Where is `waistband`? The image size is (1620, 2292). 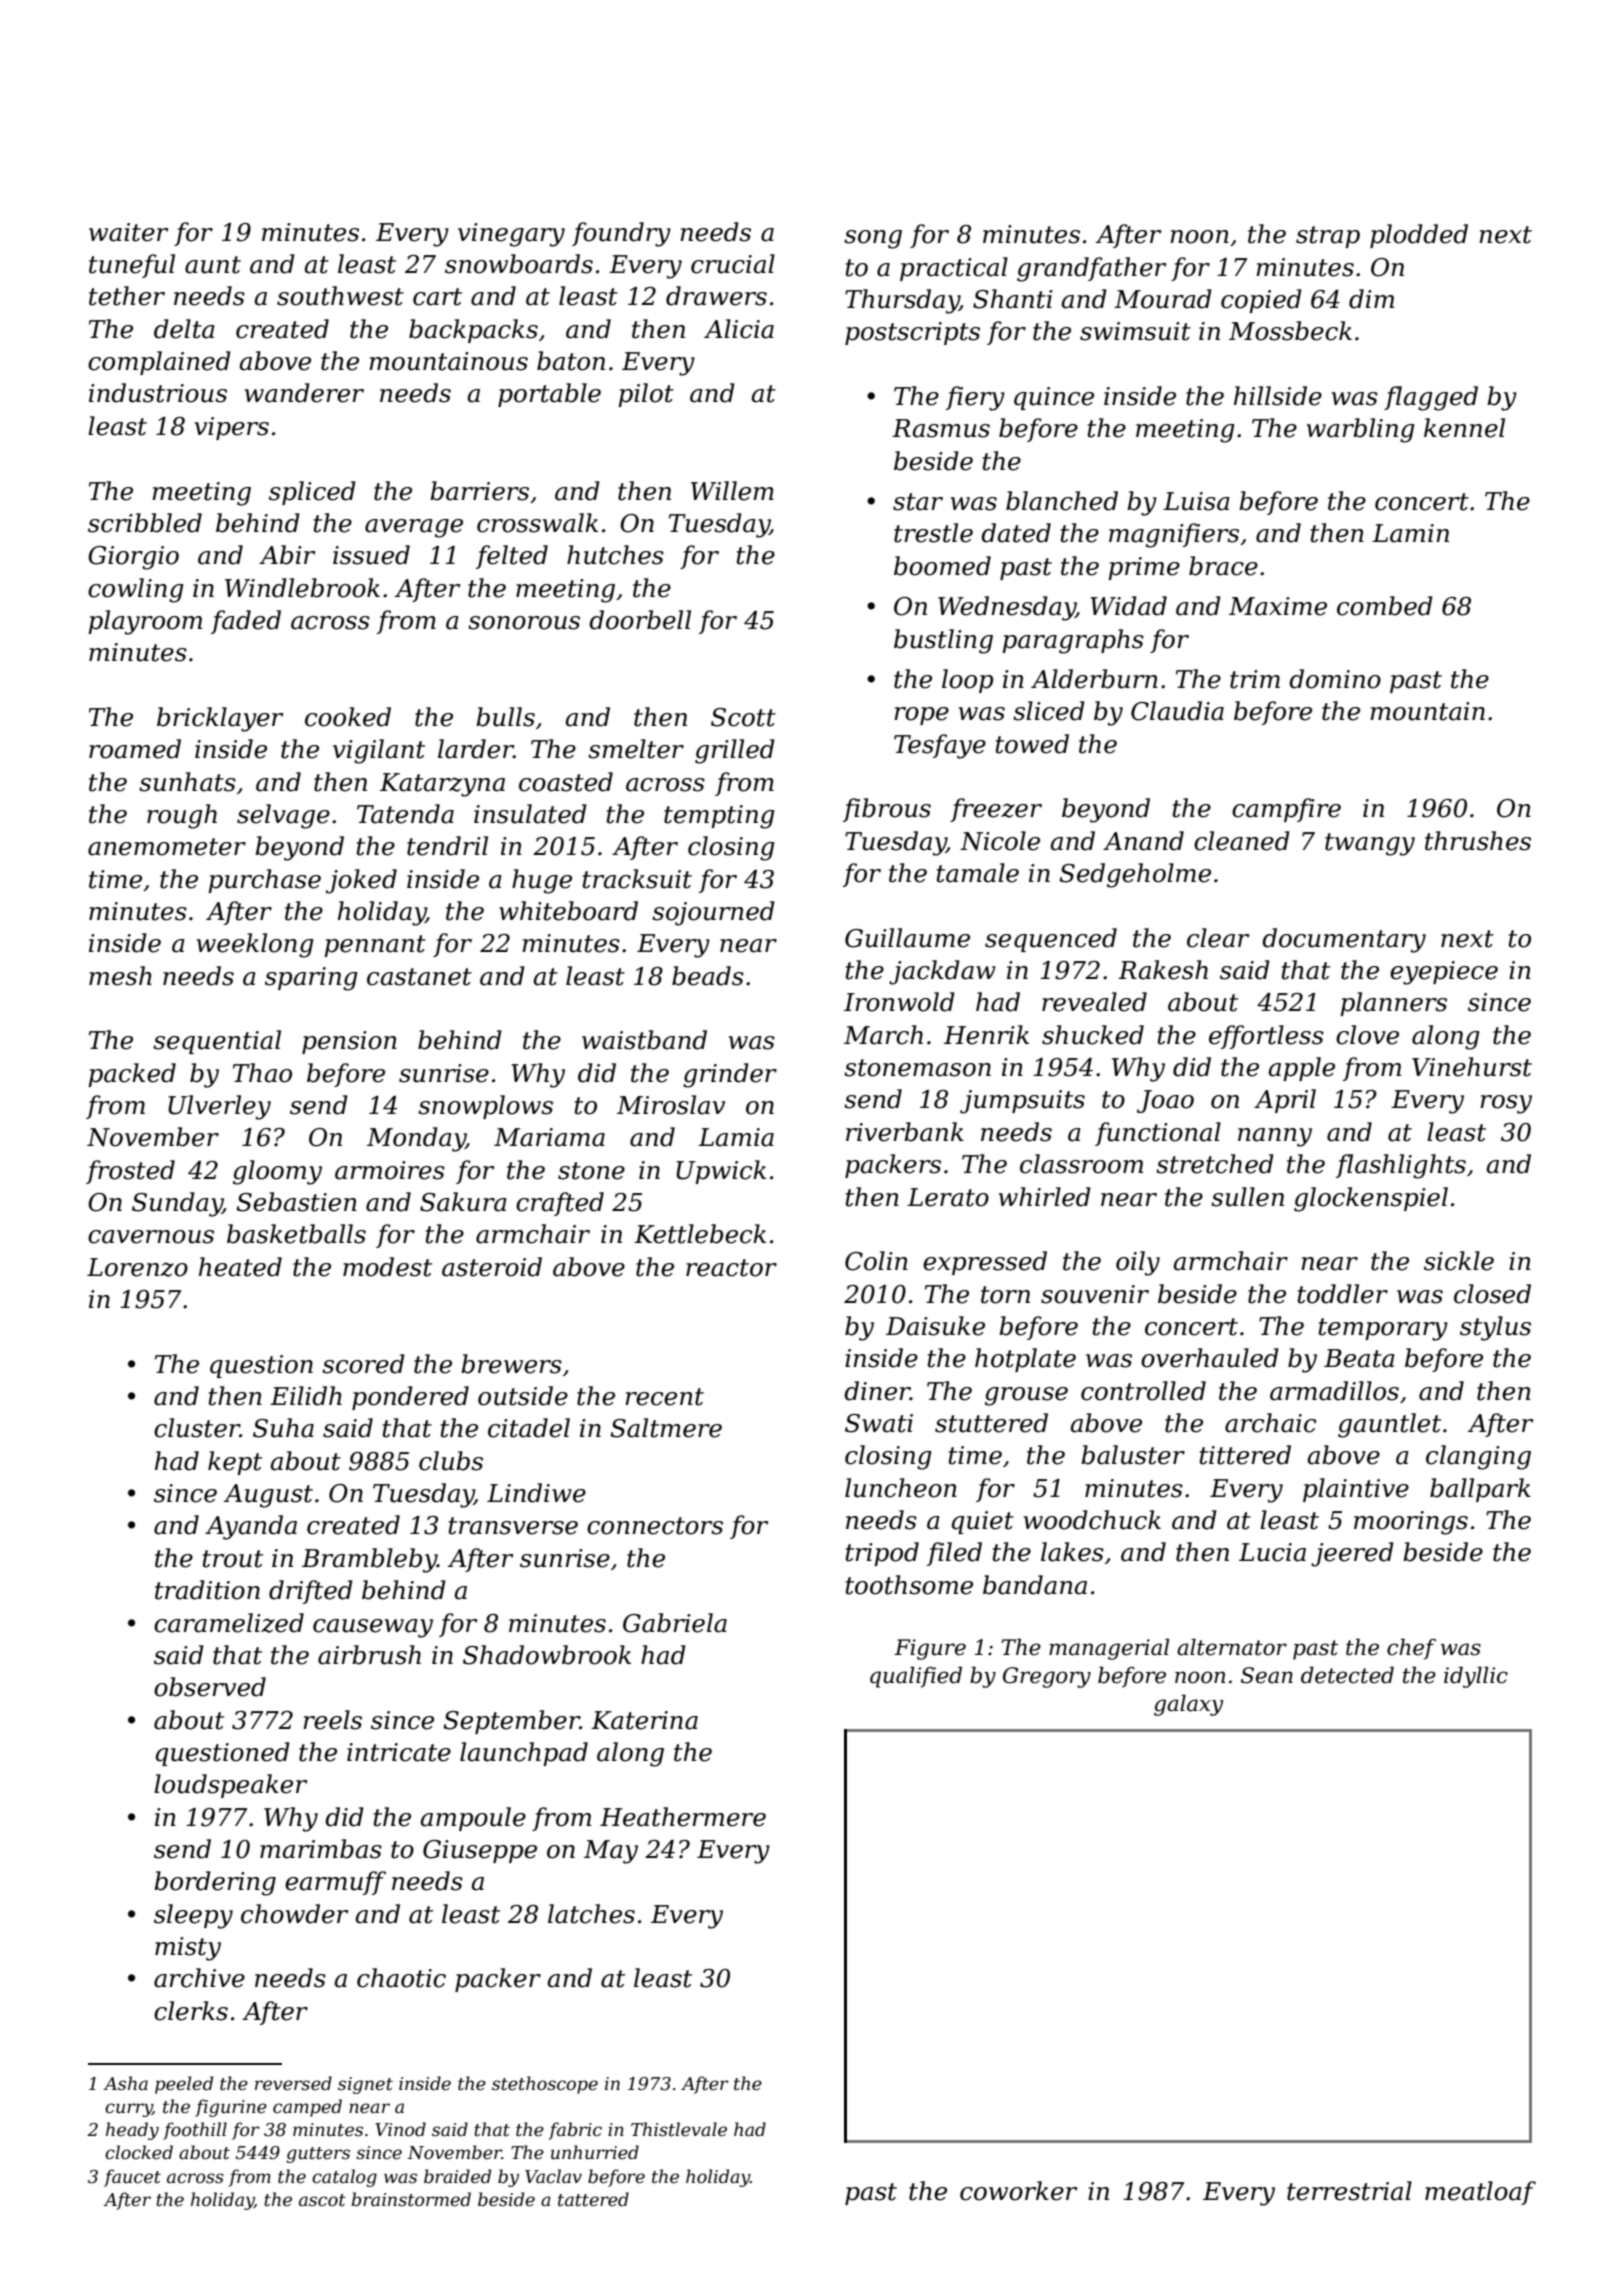
waistband is located at coordinates (644, 1040).
